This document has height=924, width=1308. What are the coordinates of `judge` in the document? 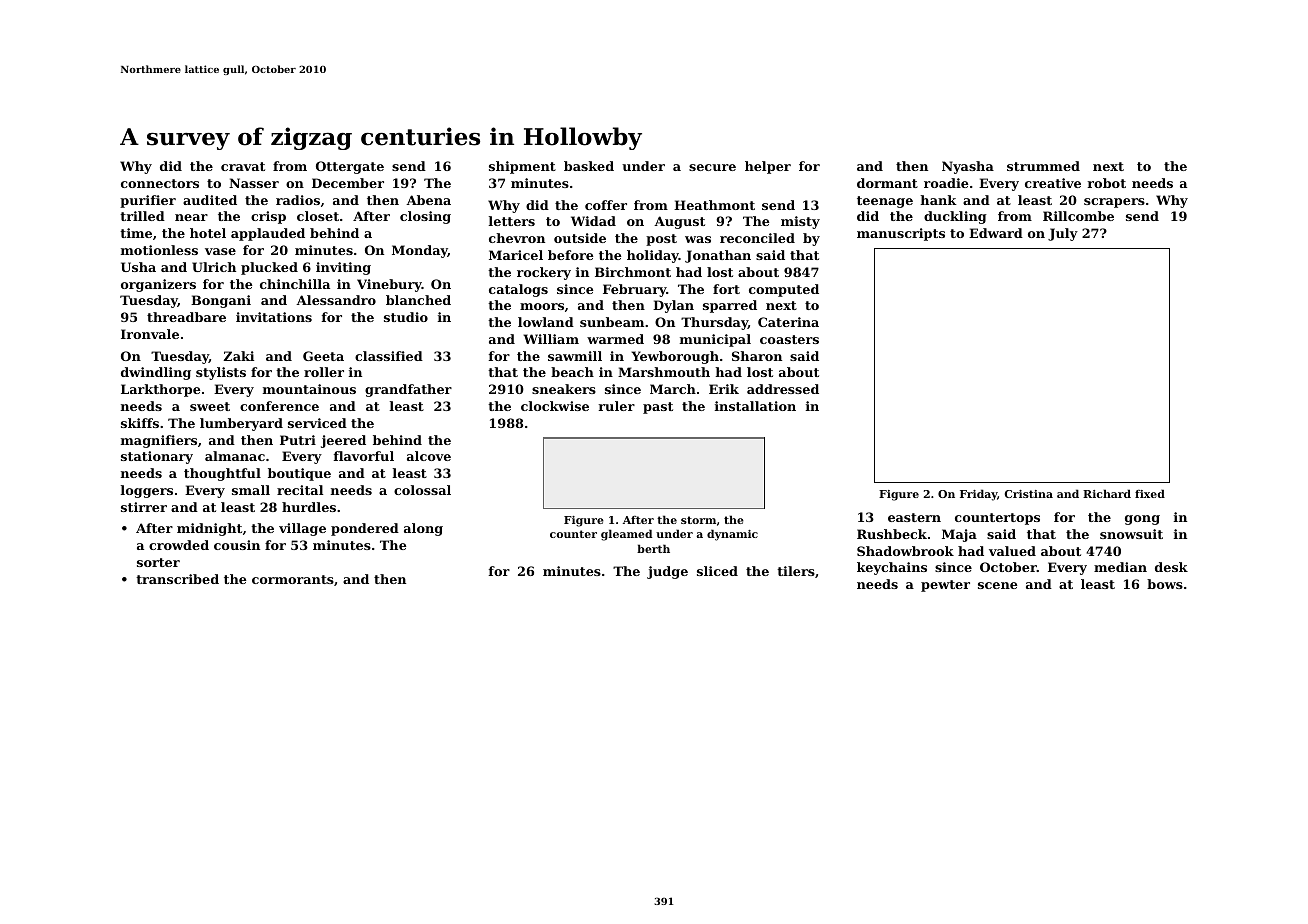 It's located at (667, 572).
